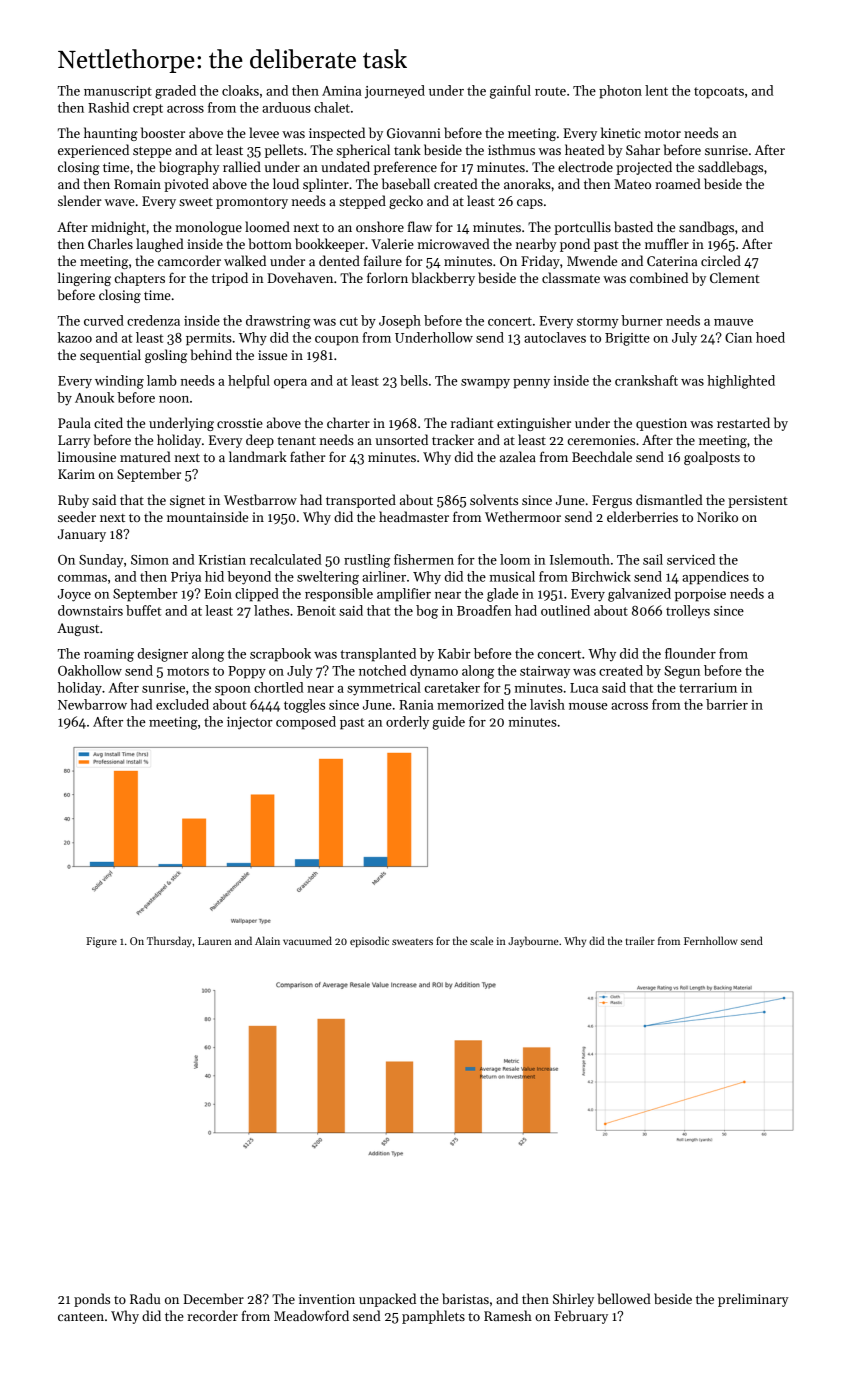  Describe the element at coordinates (758, 501) in the screenshot. I see `persistent` at that location.
